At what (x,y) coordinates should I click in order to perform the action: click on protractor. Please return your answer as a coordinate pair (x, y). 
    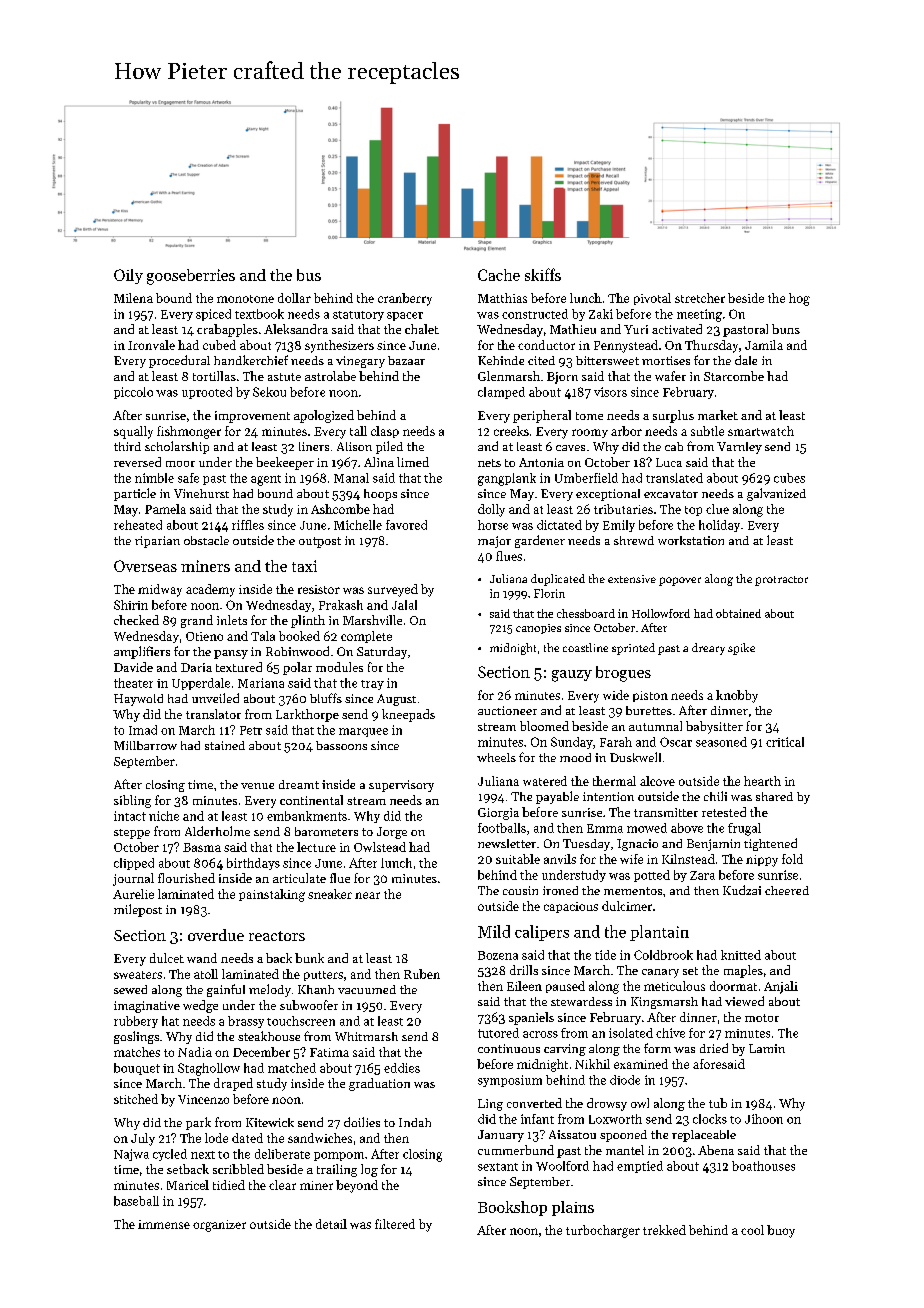
    Looking at the image, I should click on (781, 581).
